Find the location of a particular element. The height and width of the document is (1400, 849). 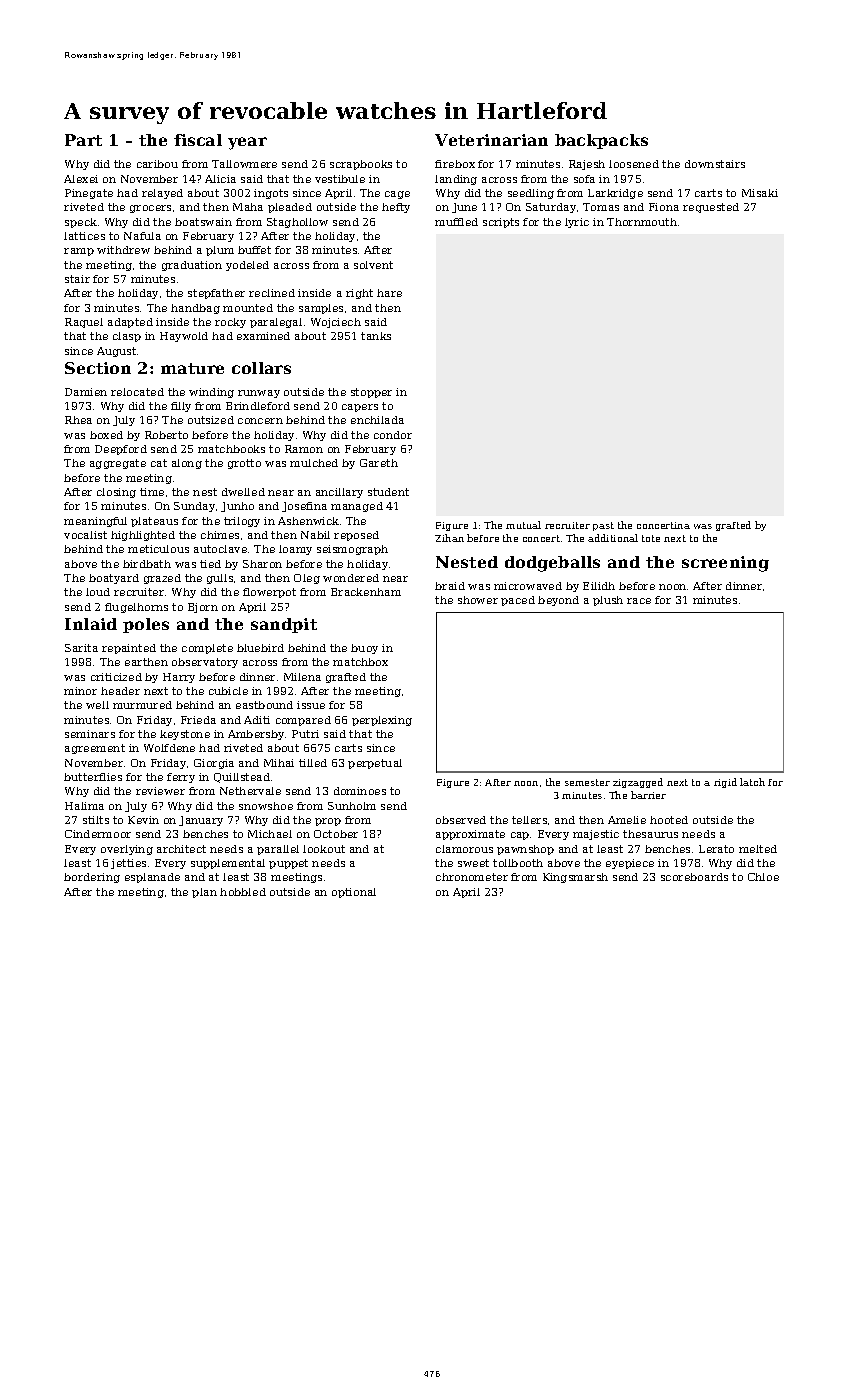

scripts is located at coordinates (501, 223).
